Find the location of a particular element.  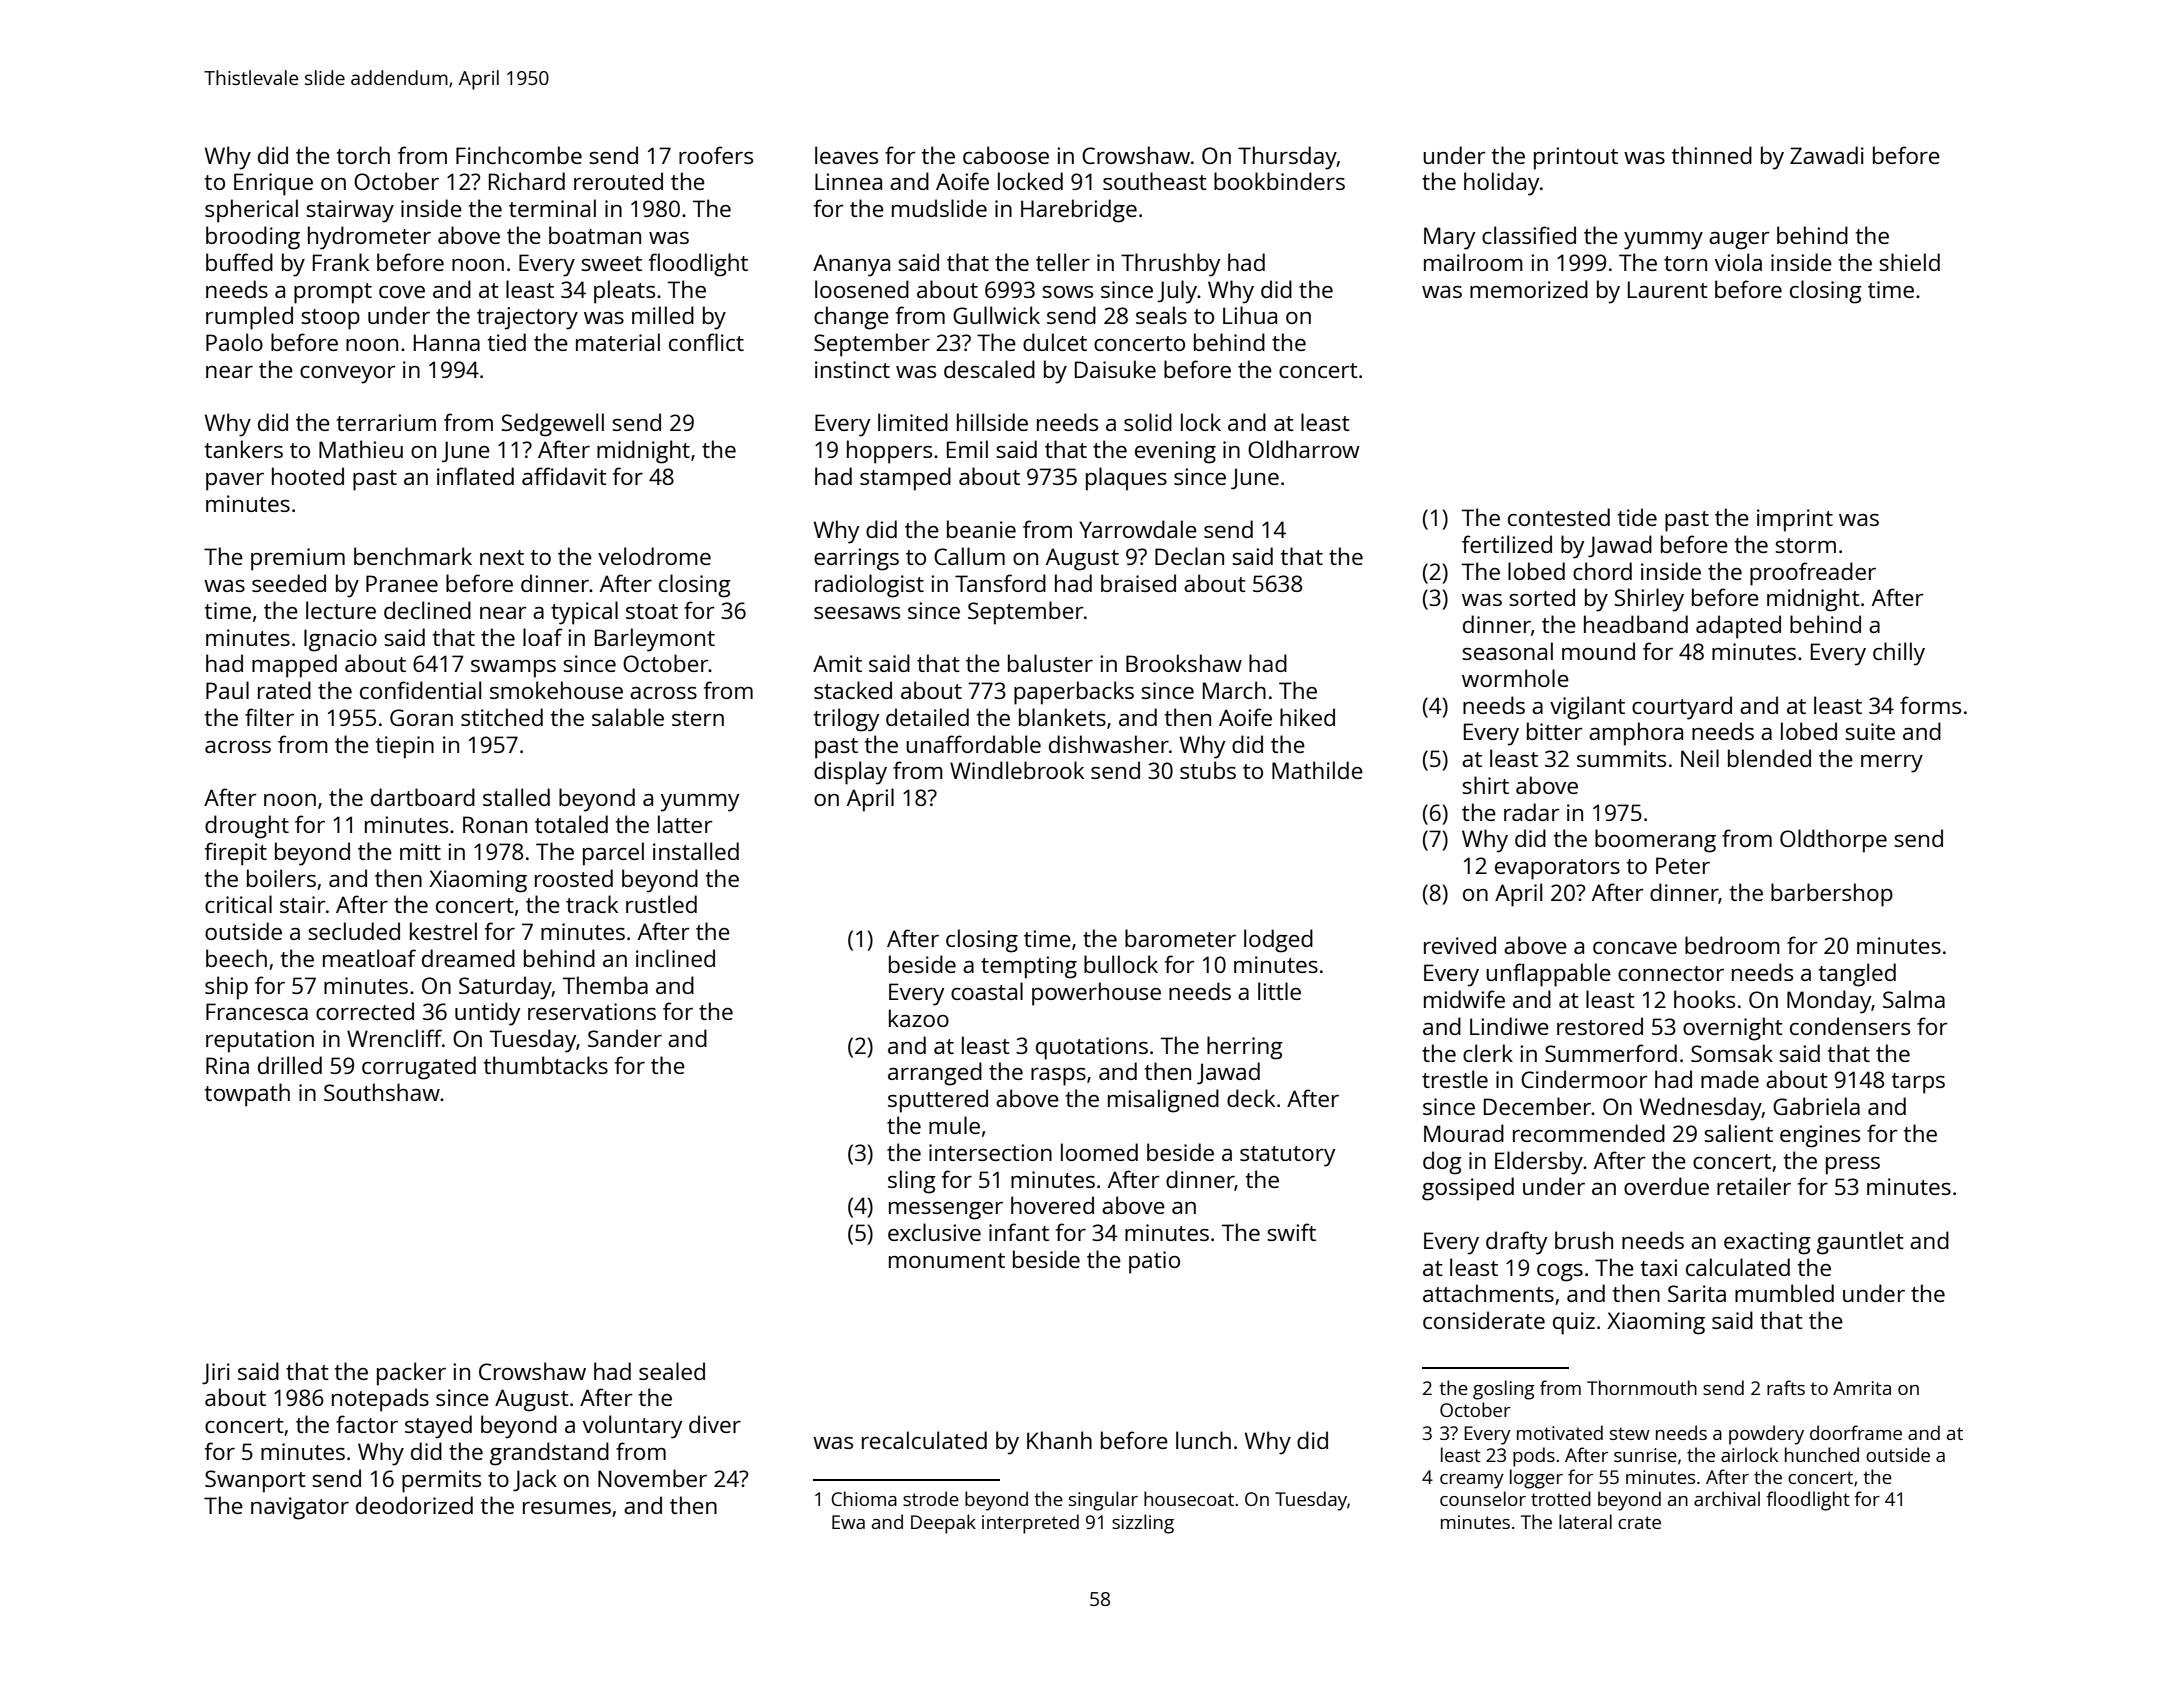

resumes is located at coordinates (567, 1508).
